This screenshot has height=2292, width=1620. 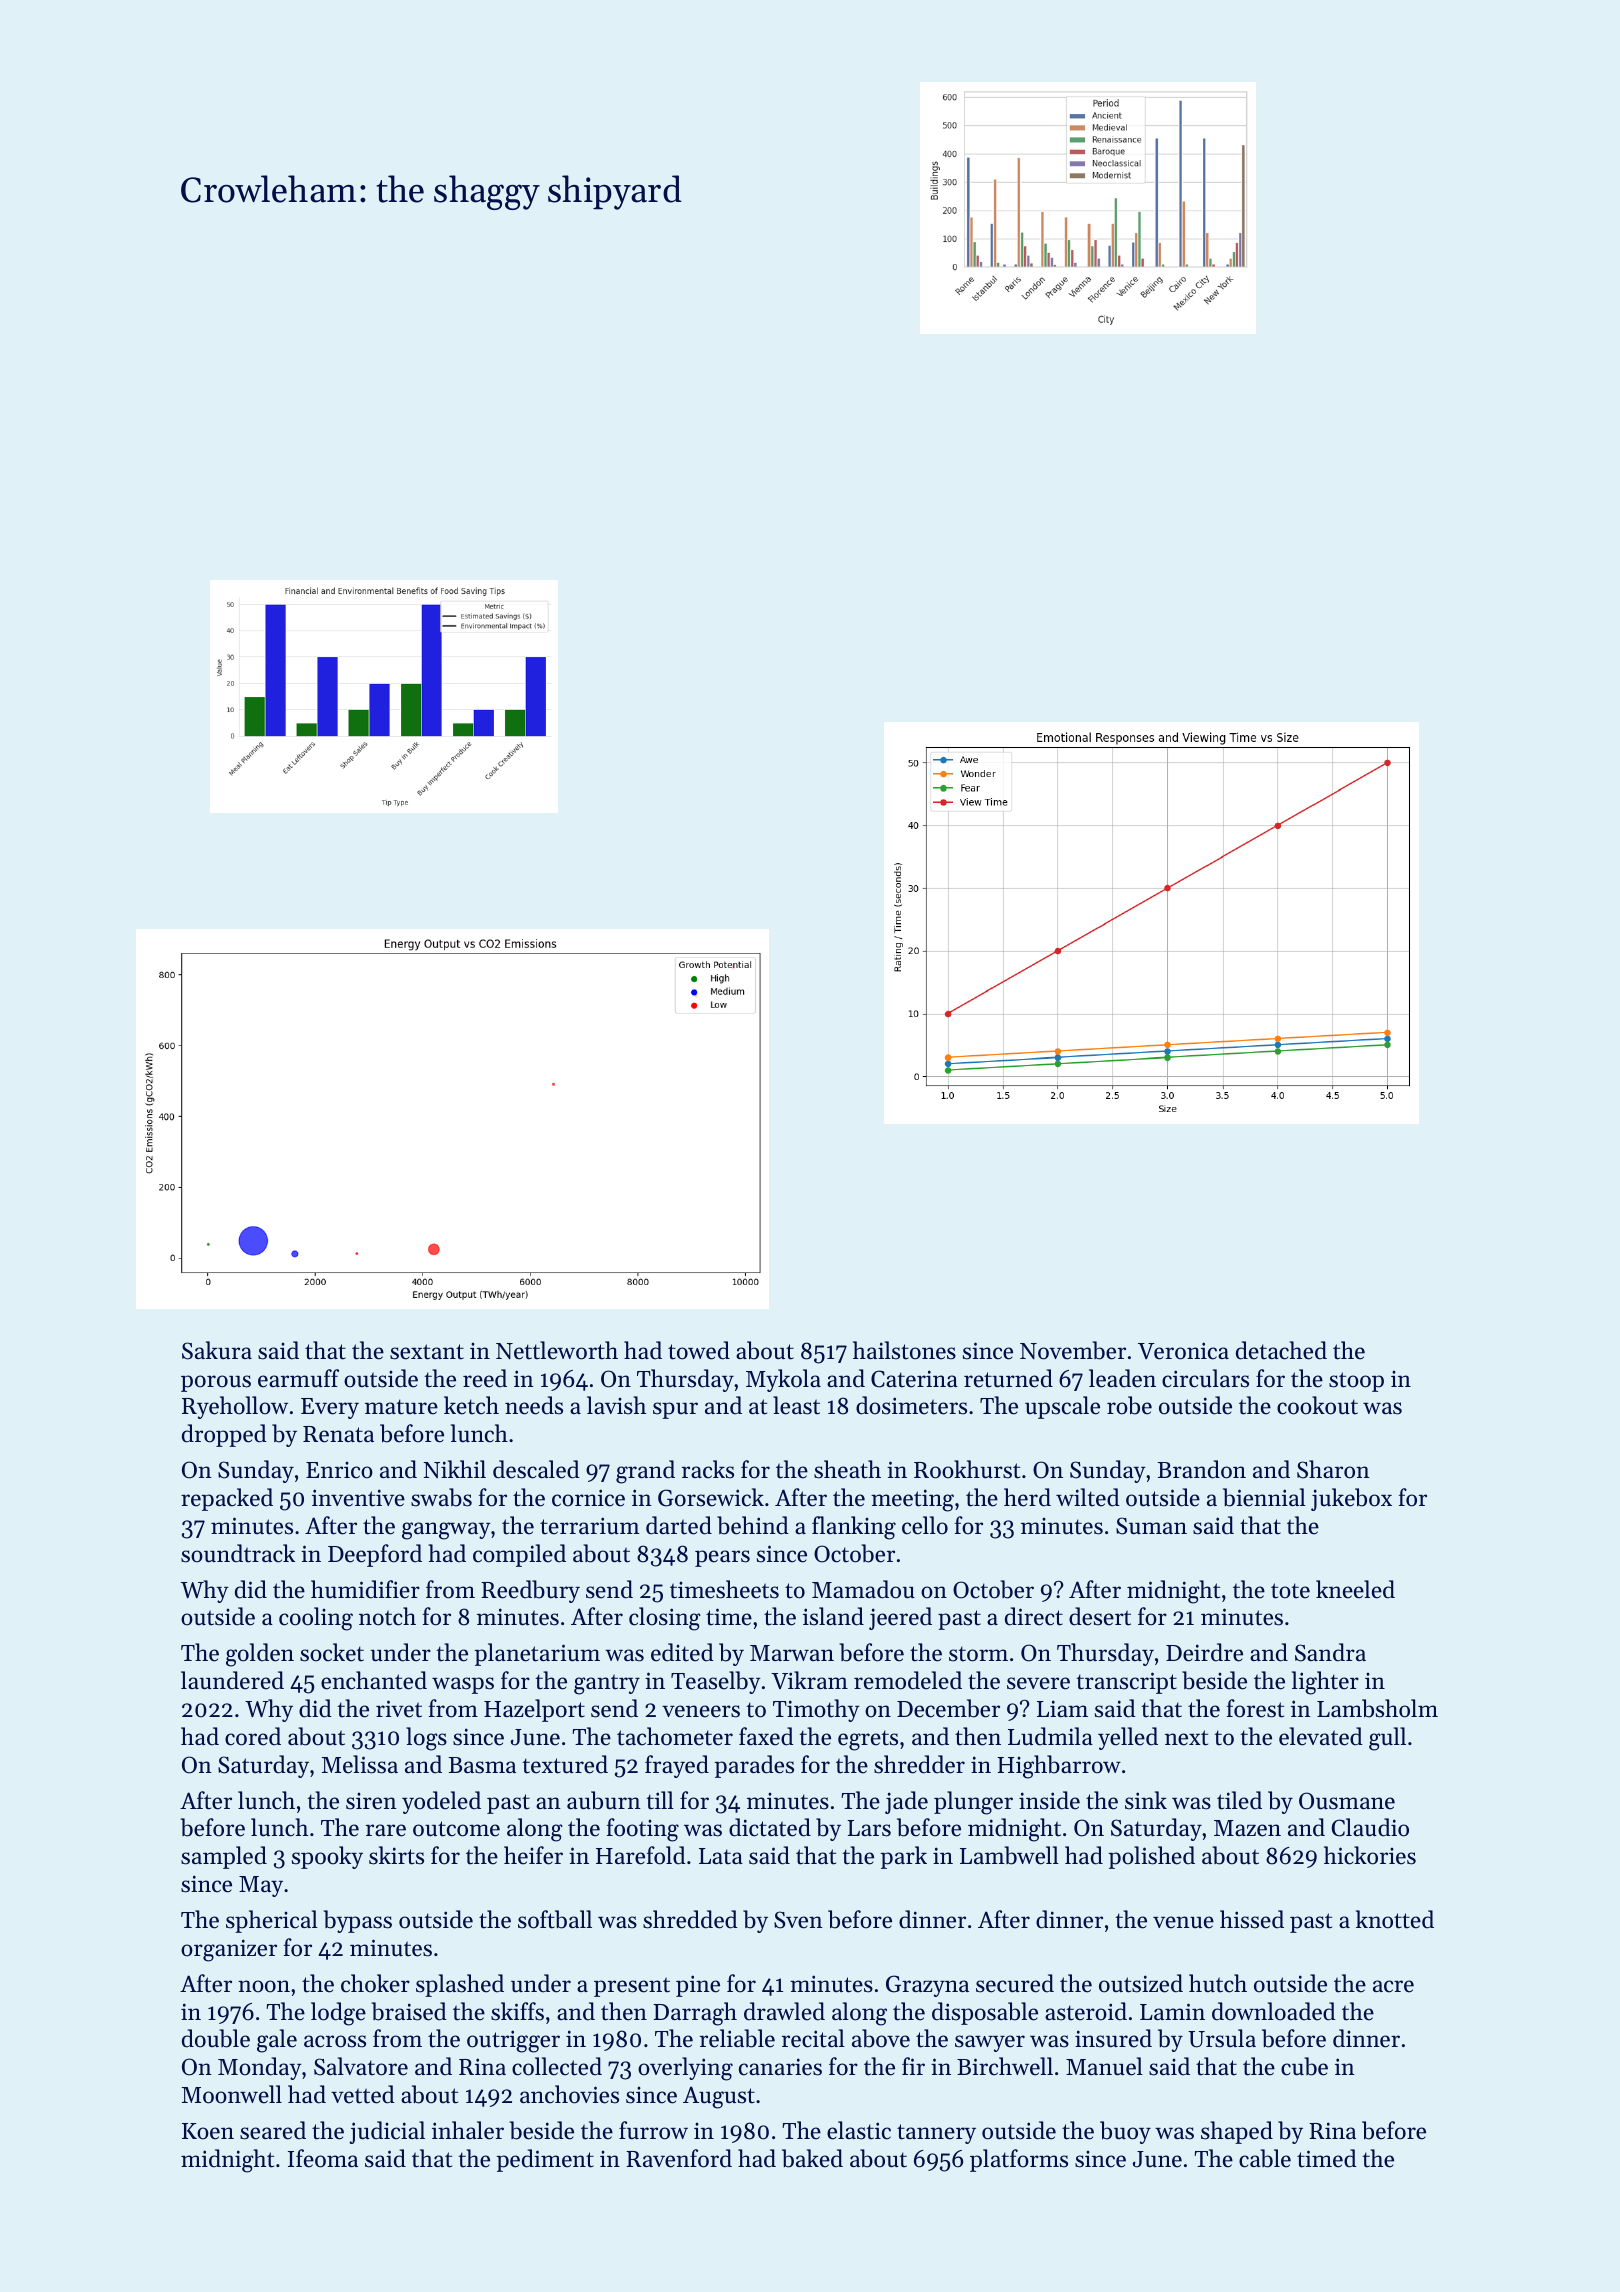 What do you see at coordinates (919, 1764) in the screenshot?
I see `shredder` at bounding box center [919, 1764].
